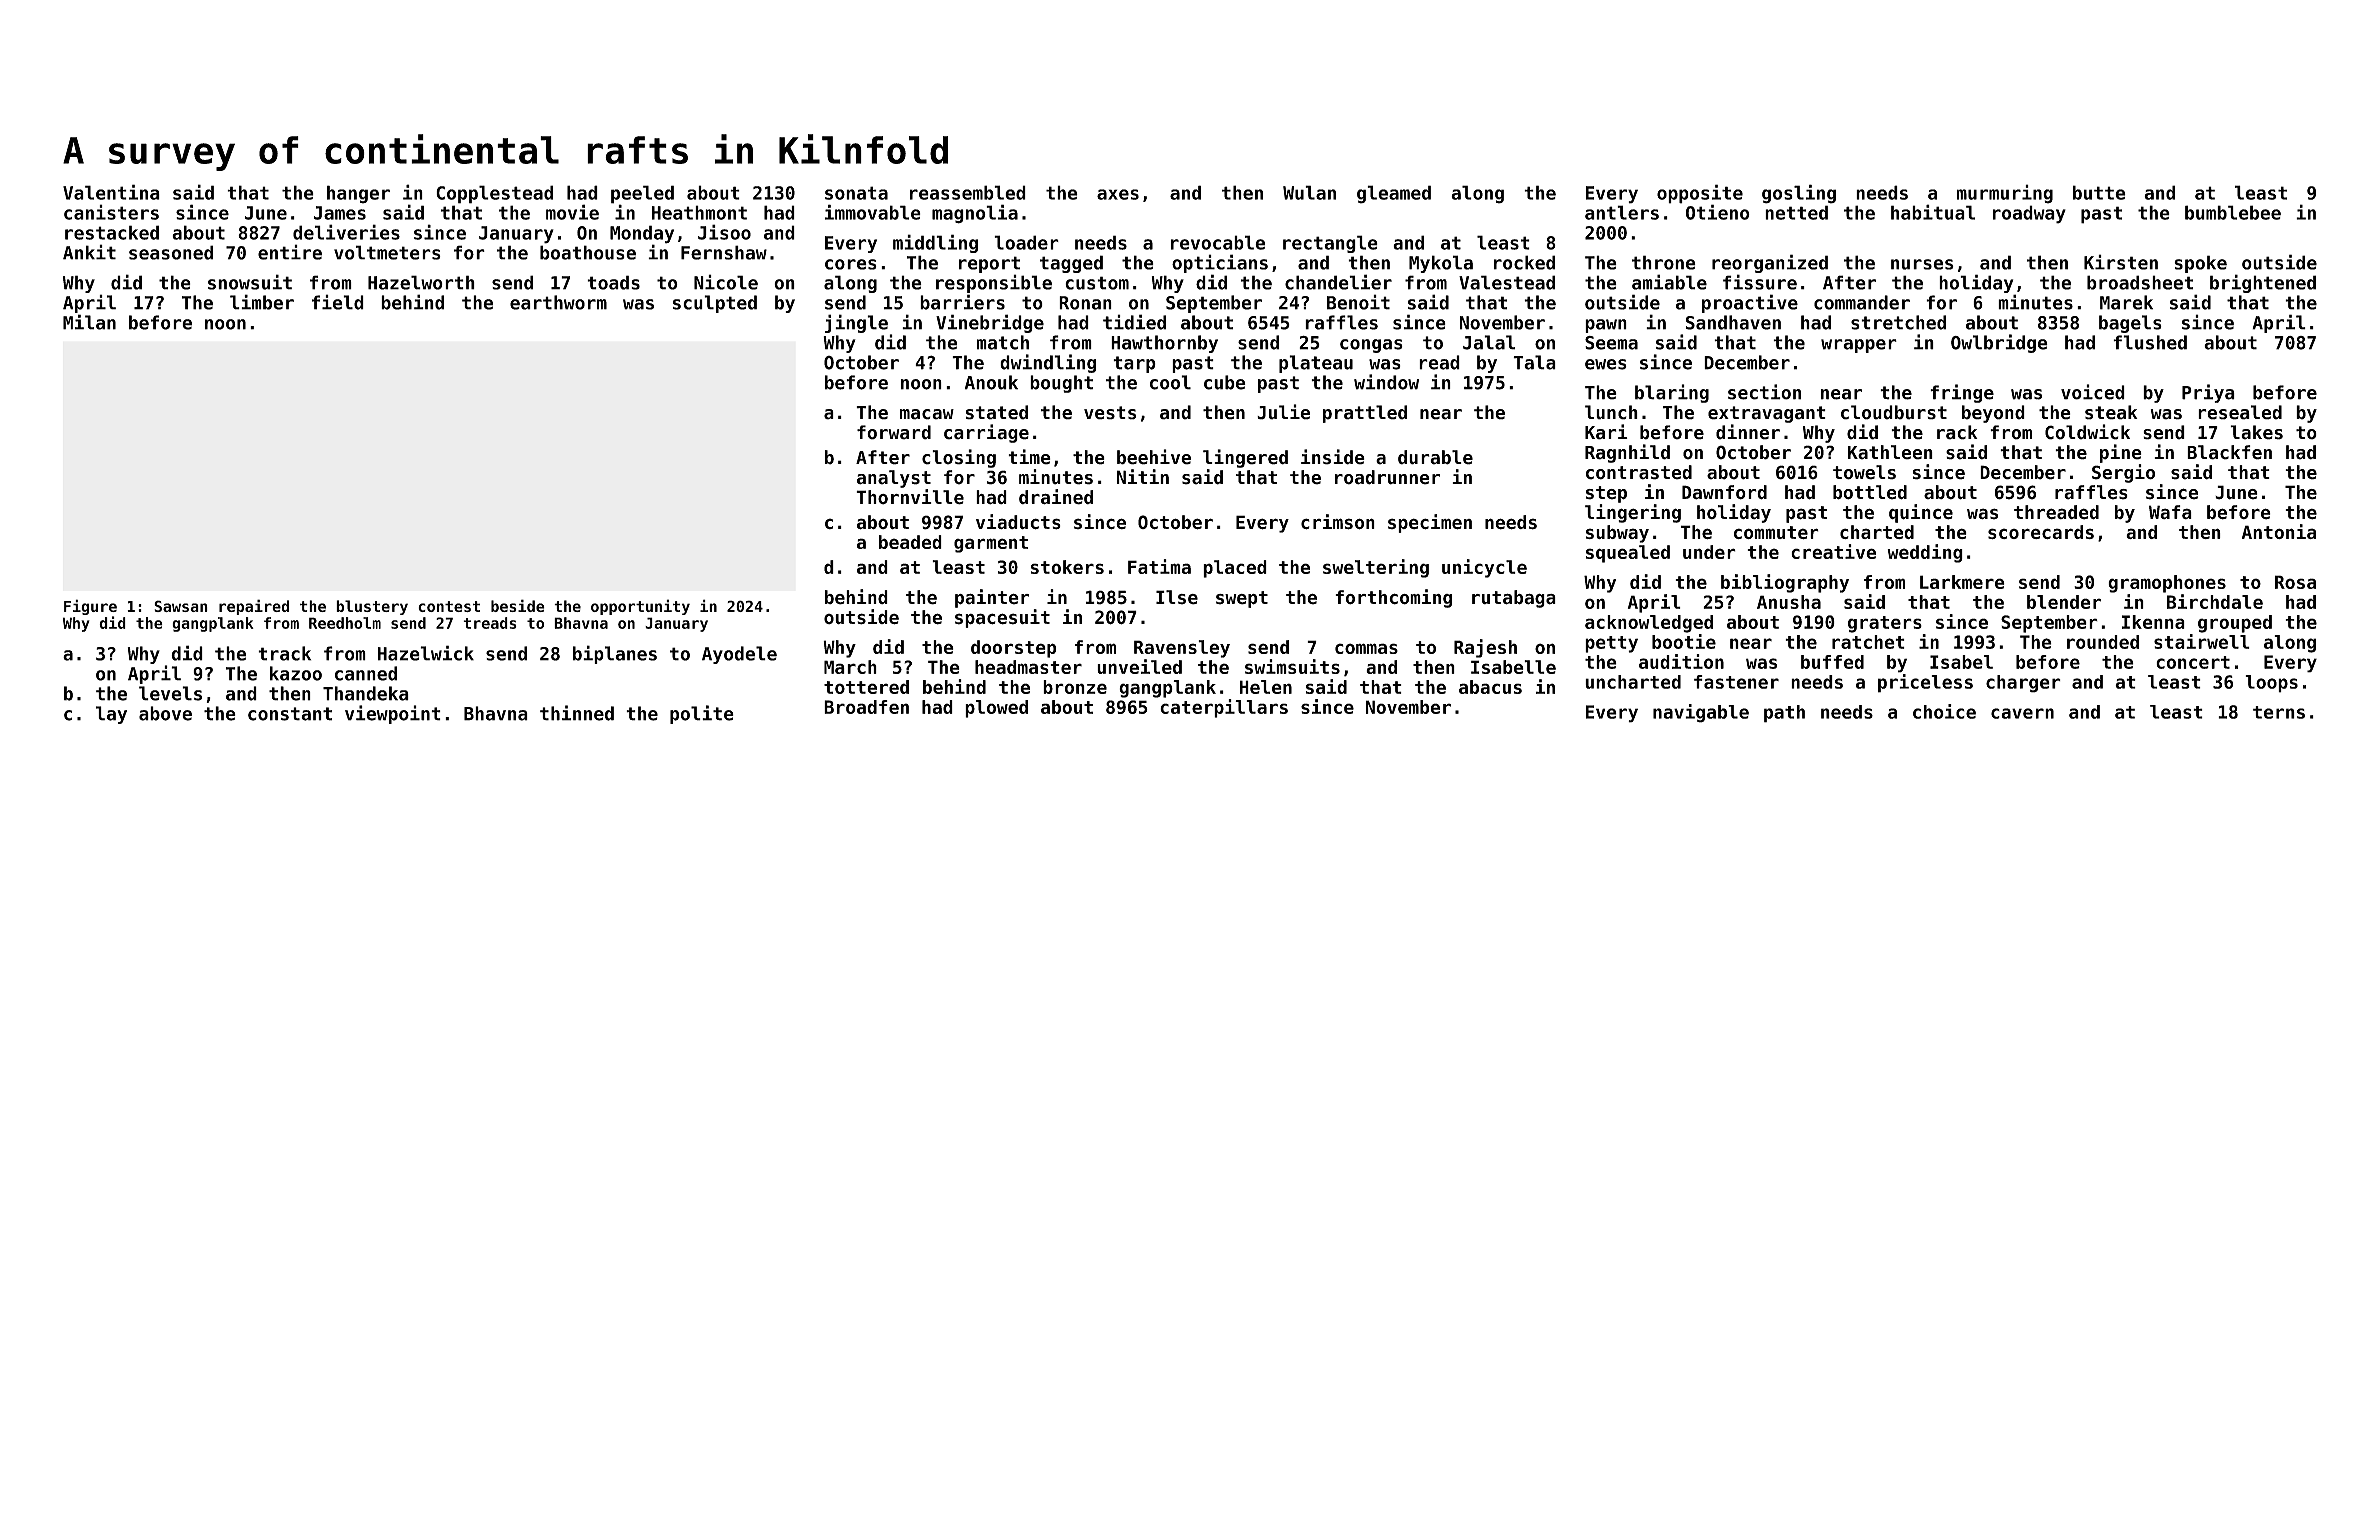 This screenshot has height=1540, width=2380. What do you see at coordinates (290, 714) in the screenshot?
I see `constant` at bounding box center [290, 714].
